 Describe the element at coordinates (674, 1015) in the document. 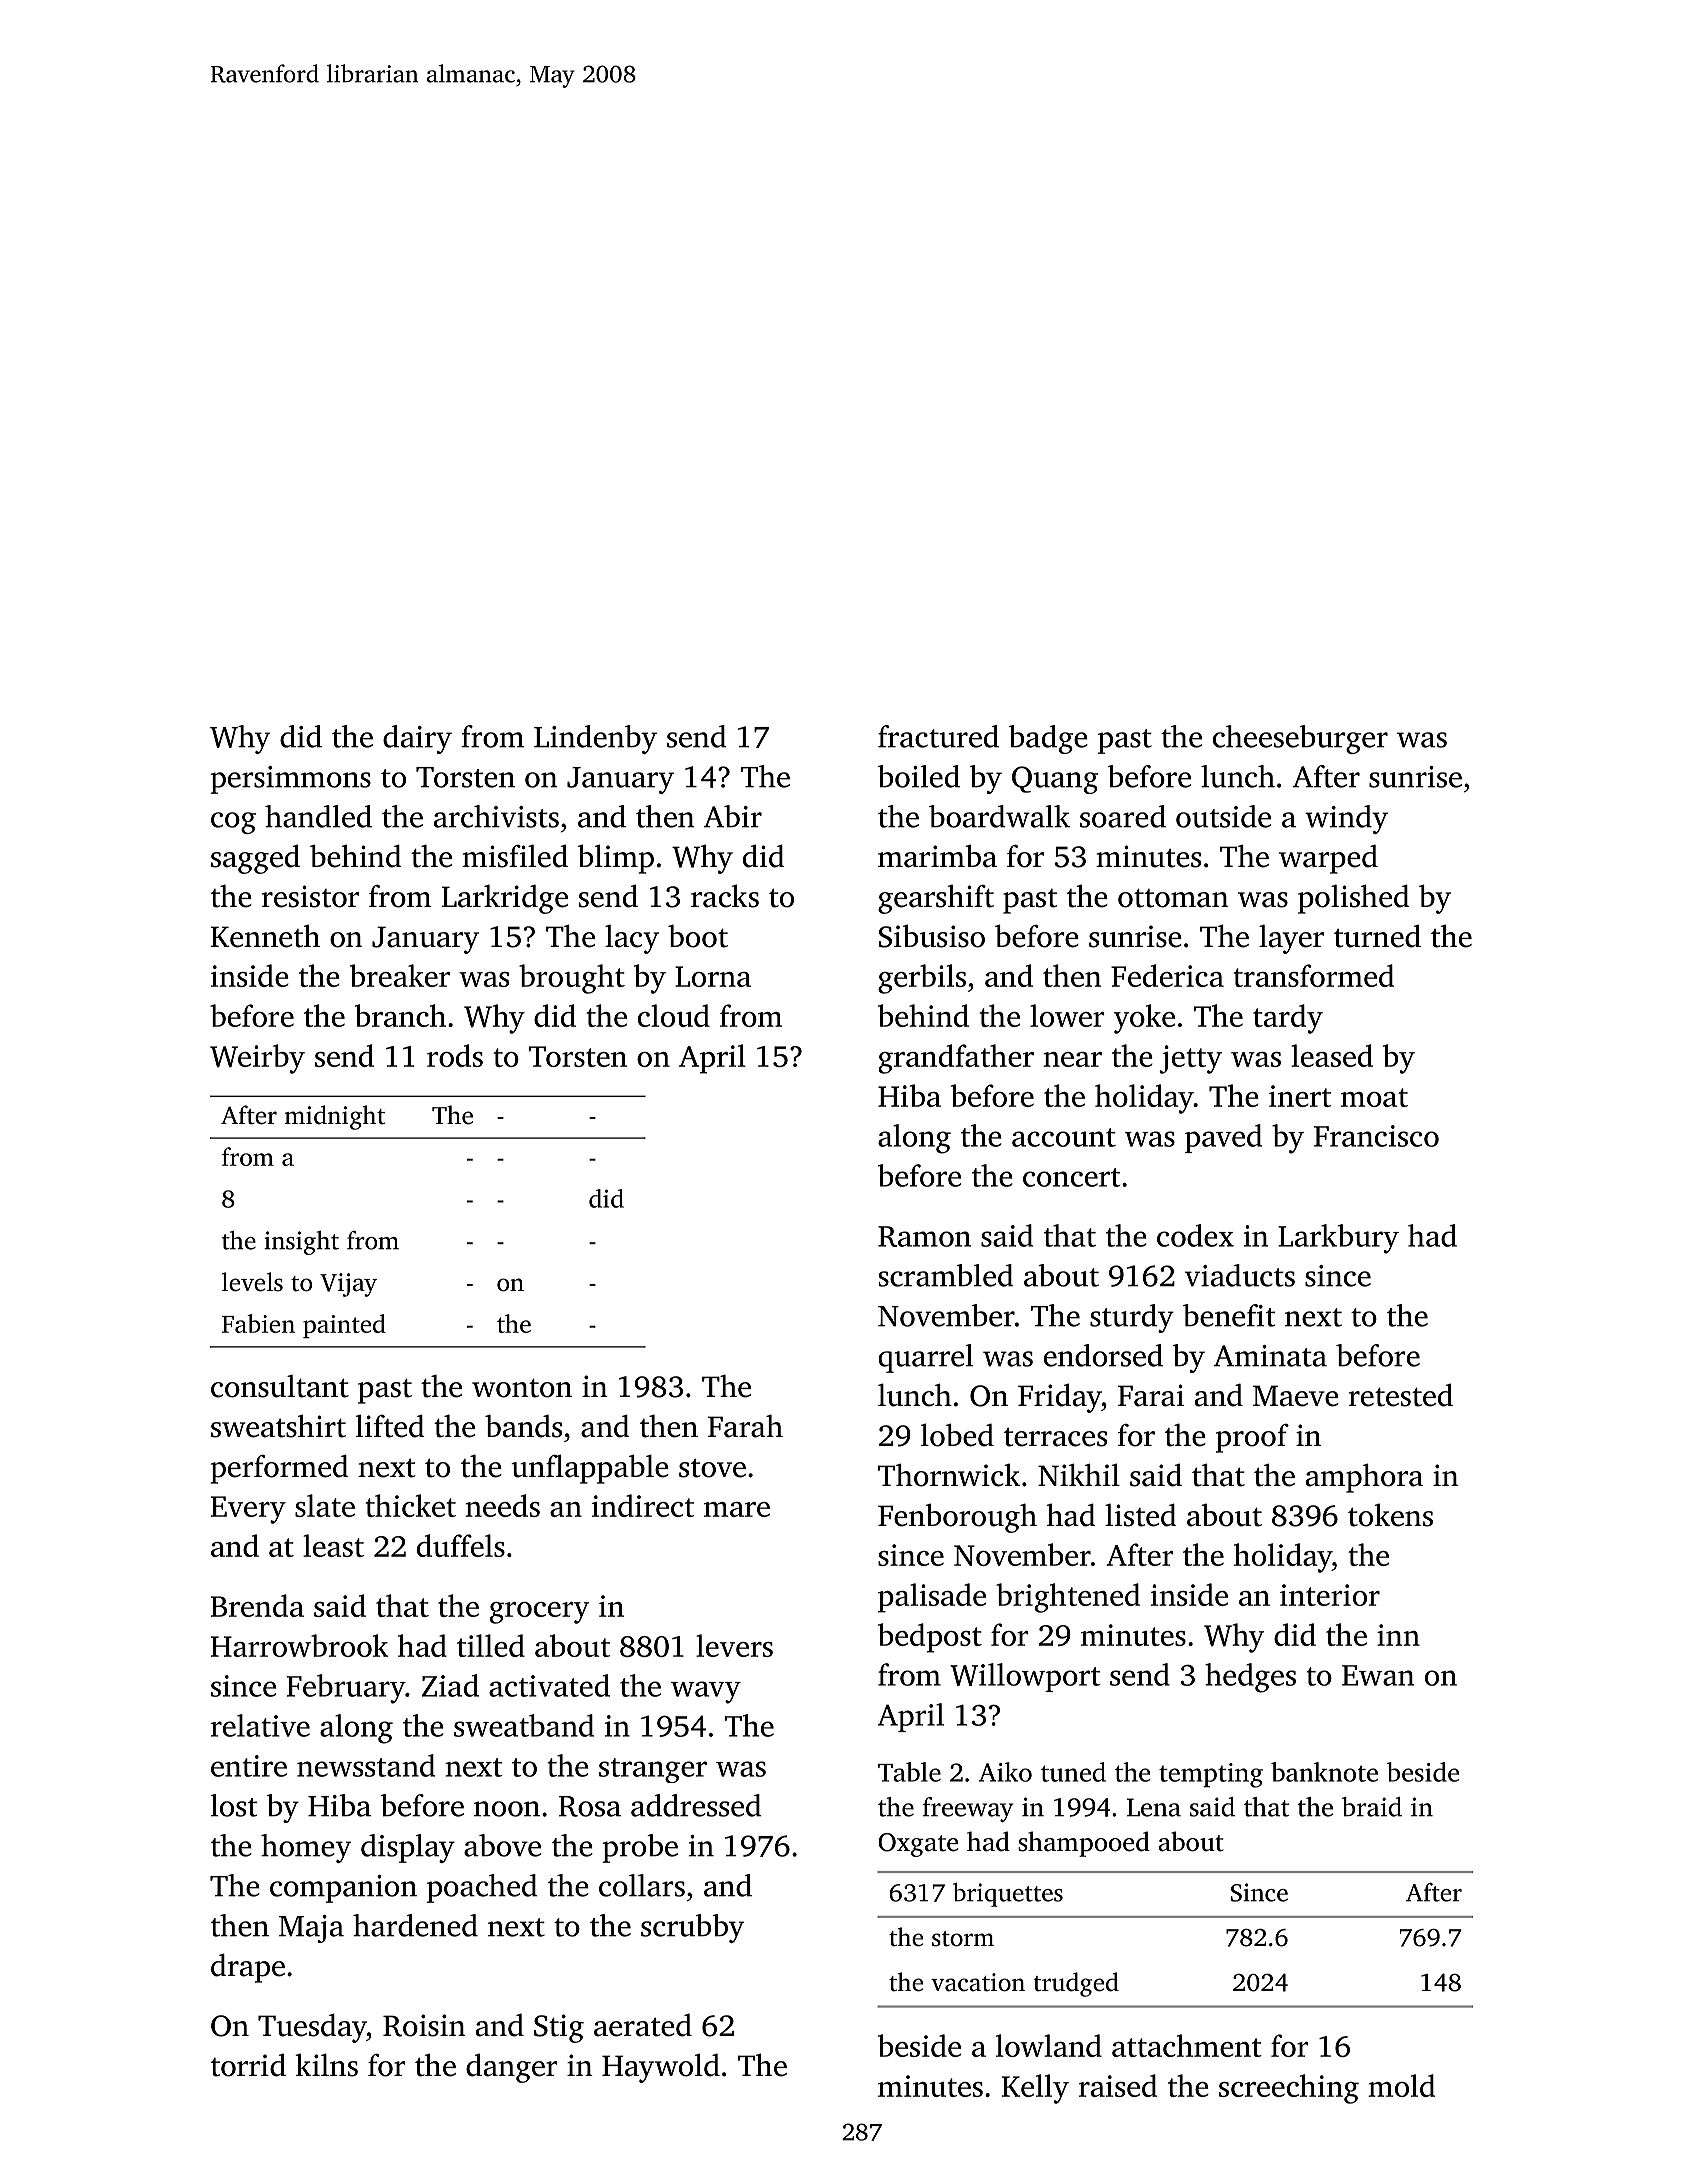

I see `cloud` at that location.
